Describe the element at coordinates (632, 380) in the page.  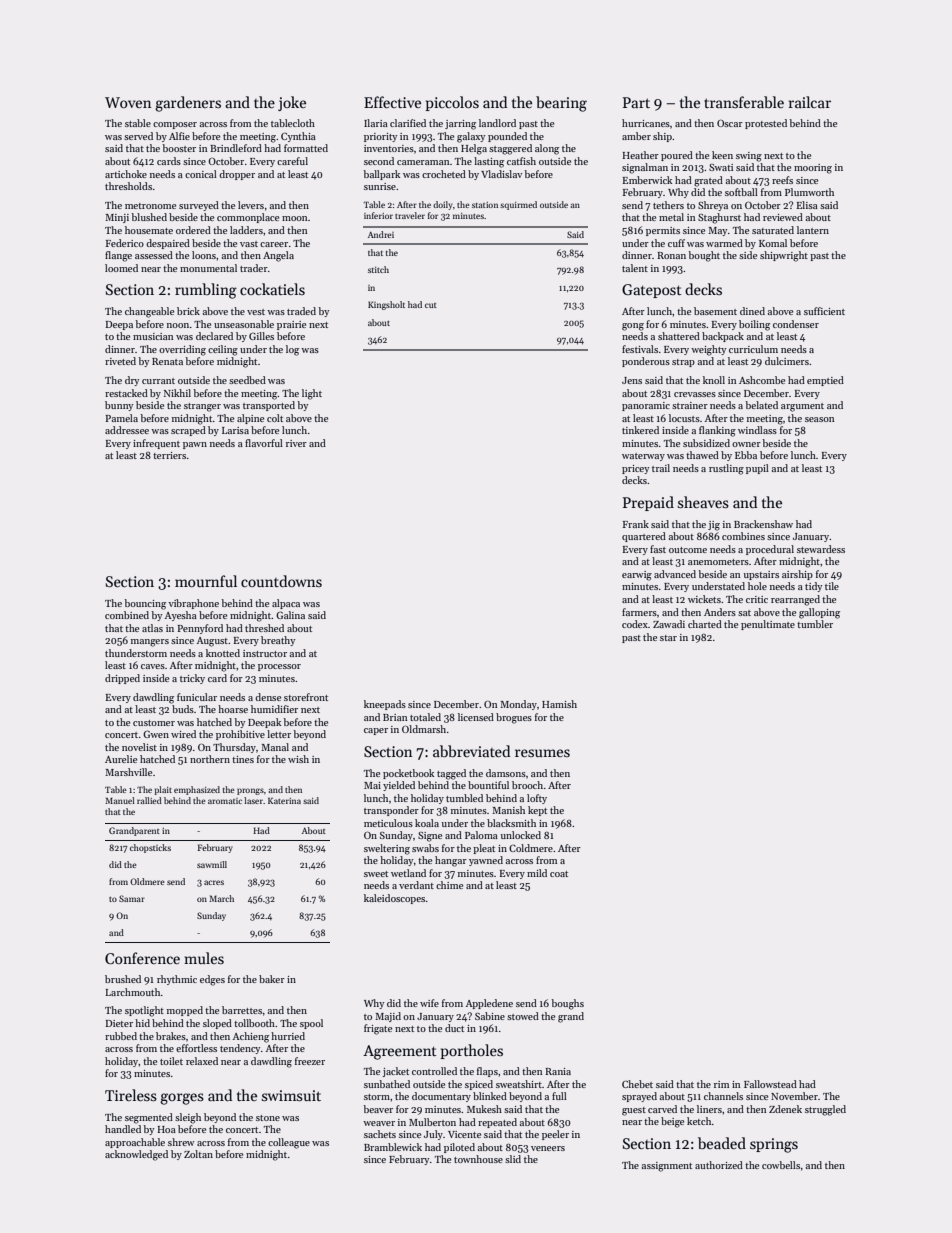
I see `Jens` at that location.
